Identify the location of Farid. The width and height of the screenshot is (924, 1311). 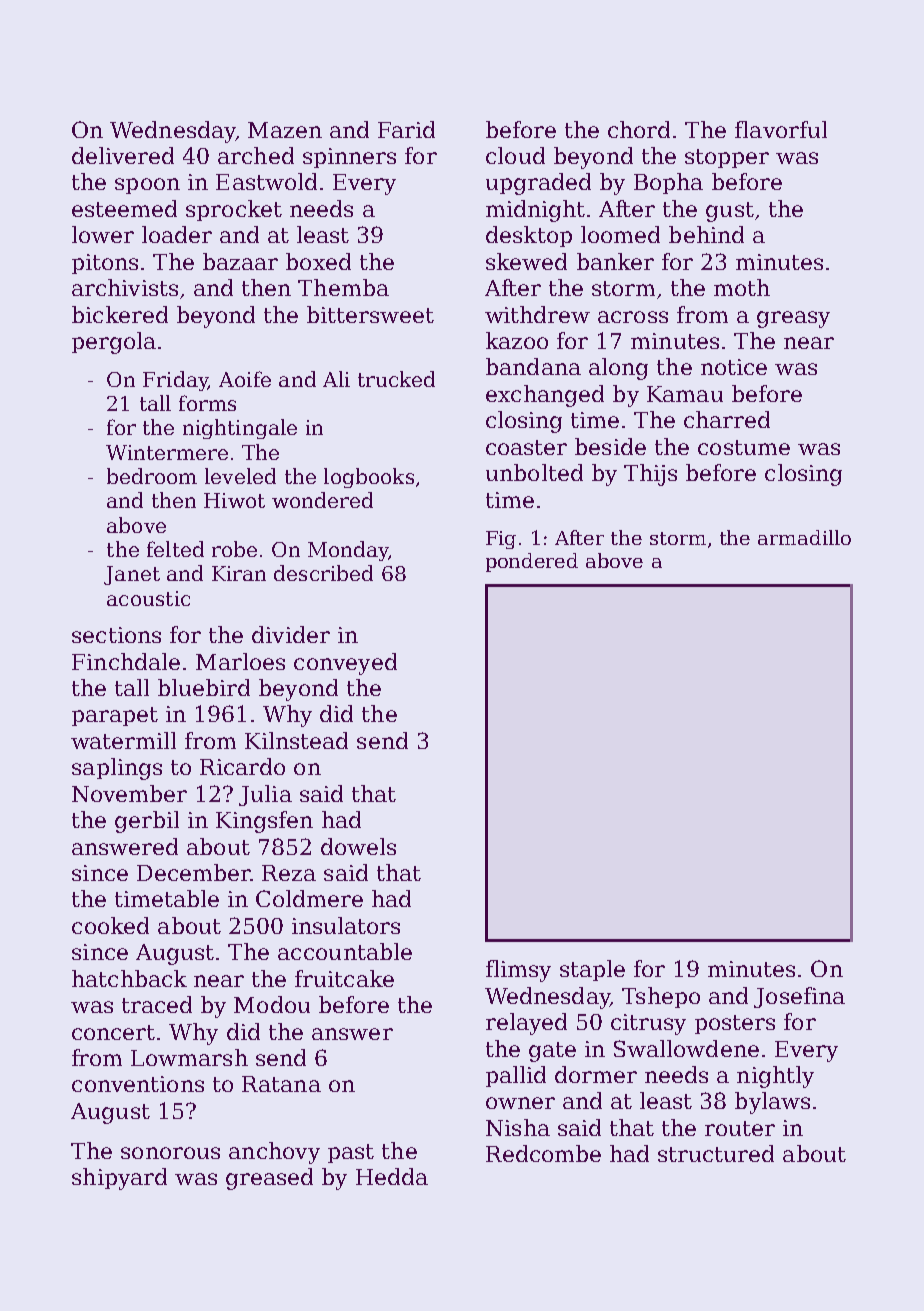
(406, 129).
